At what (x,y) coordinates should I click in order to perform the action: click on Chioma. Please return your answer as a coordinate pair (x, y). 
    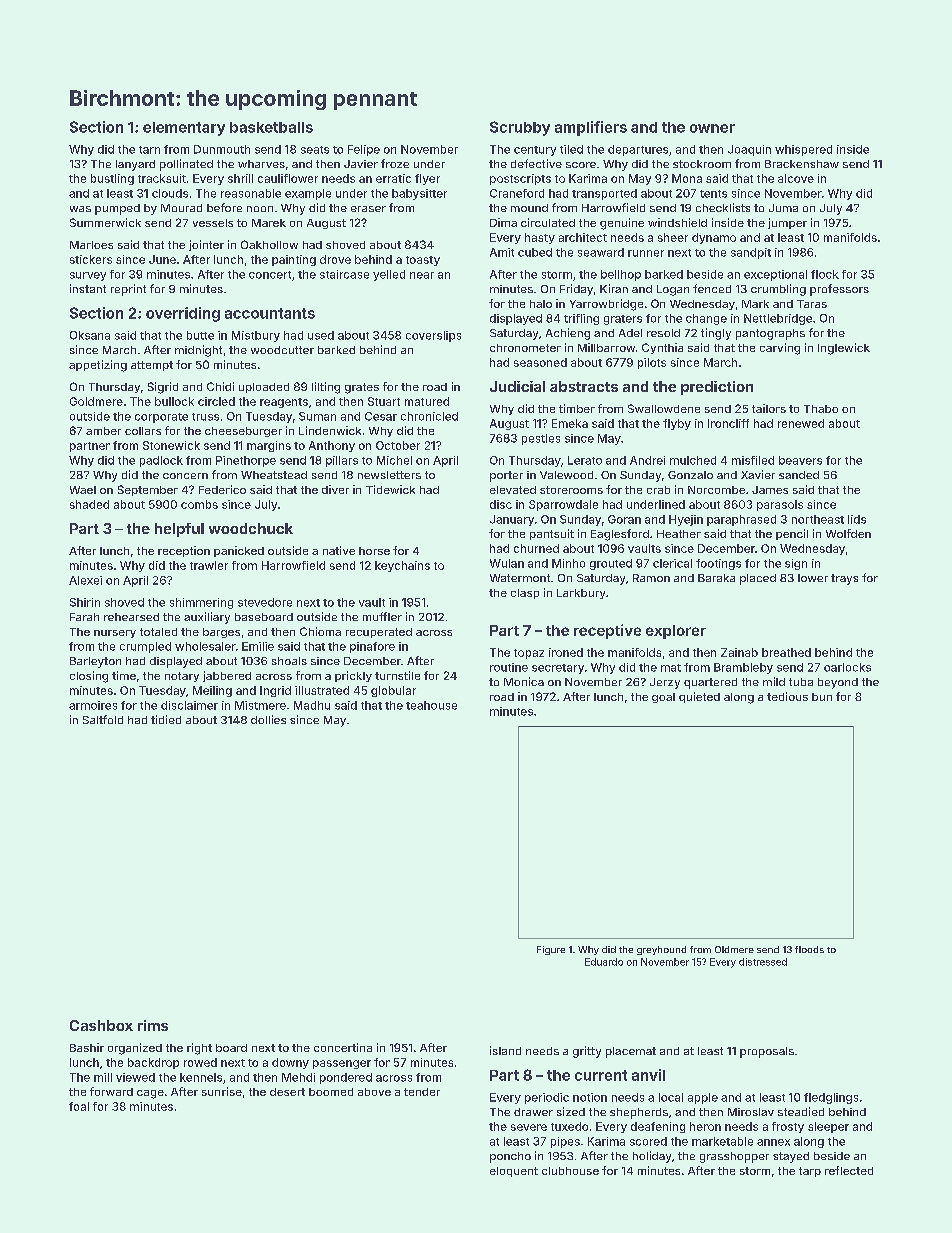
    Looking at the image, I should click on (320, 631).
